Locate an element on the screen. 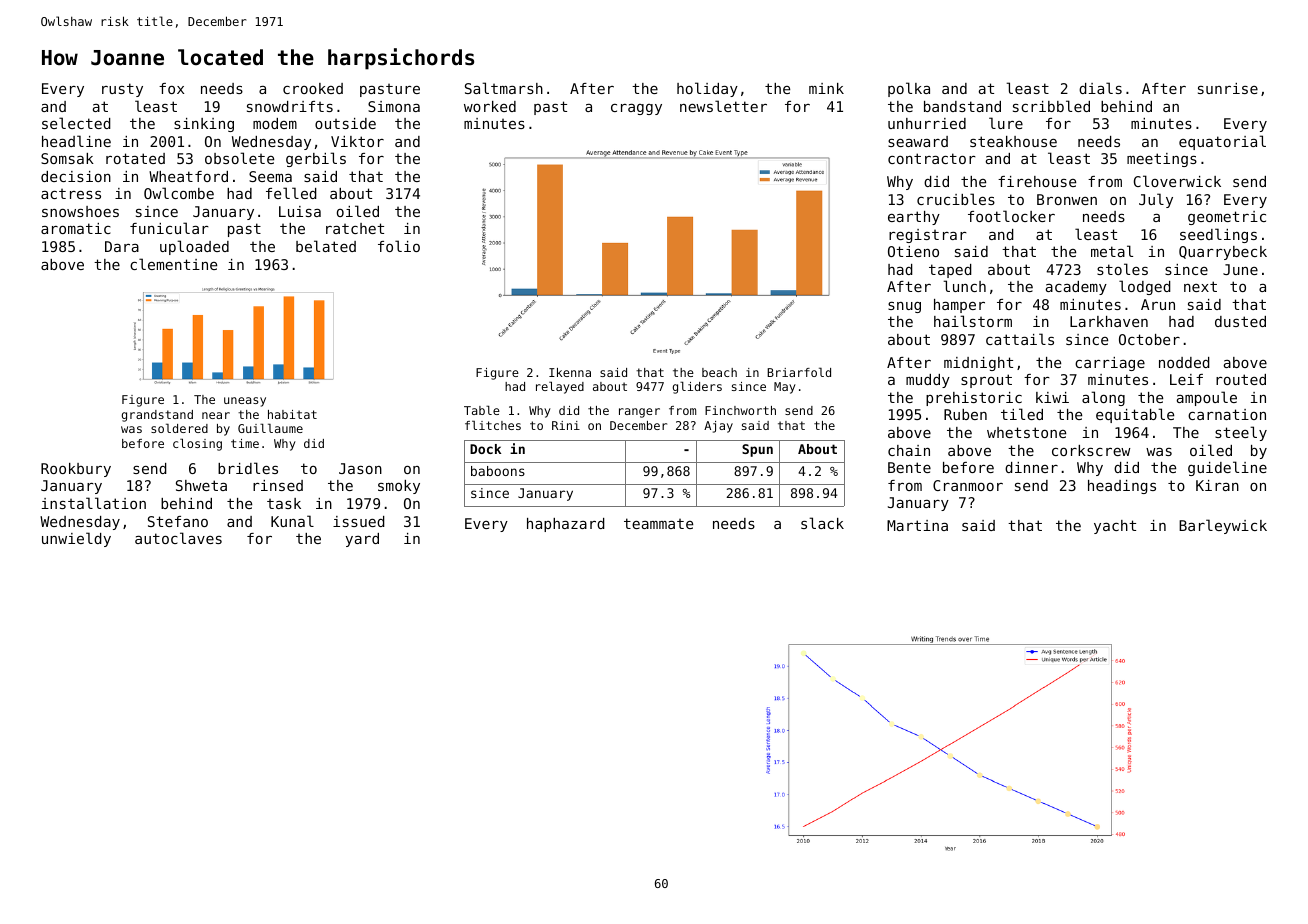  Shweta is located at coordinates (201, 485).
